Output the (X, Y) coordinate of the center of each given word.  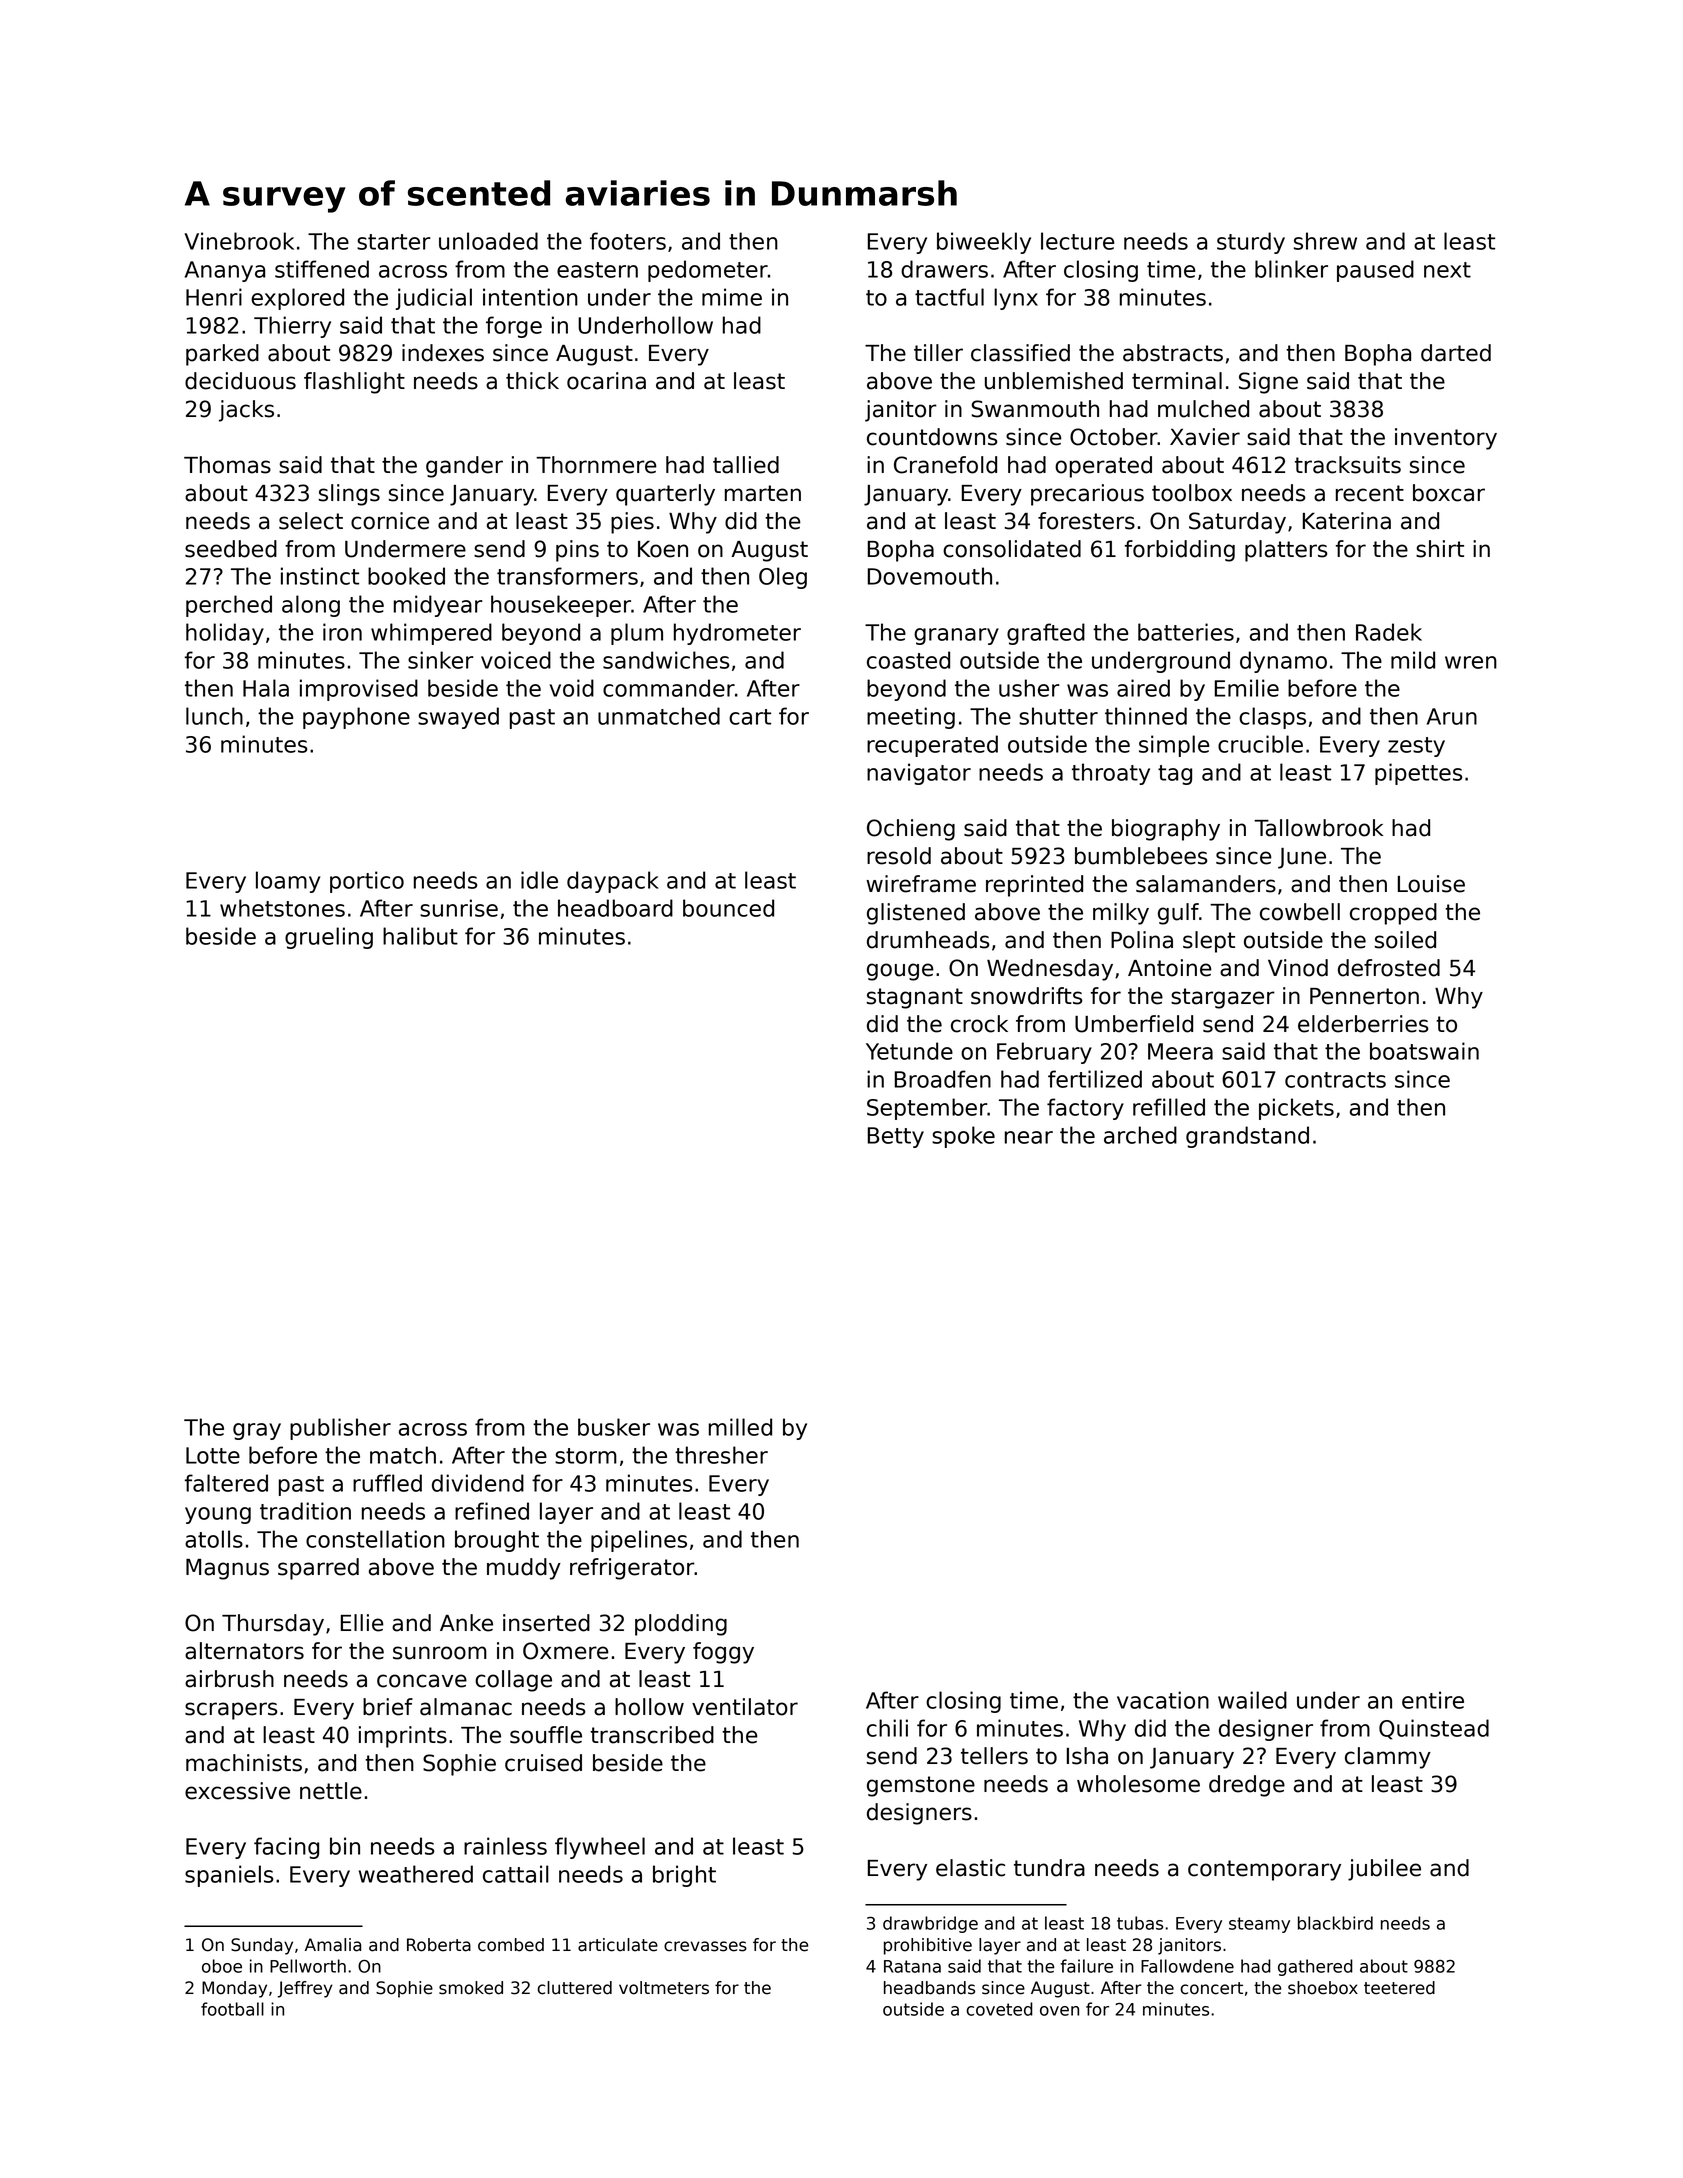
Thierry (292, 327)
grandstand (1247, 1137)
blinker (1291, 269)
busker (614, 1427)
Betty (896, 1137)
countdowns (932, 437)
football (232, 2009)
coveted (999, 2009)
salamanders (1206, 884)
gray (257, 1431)
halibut (420, 936)
